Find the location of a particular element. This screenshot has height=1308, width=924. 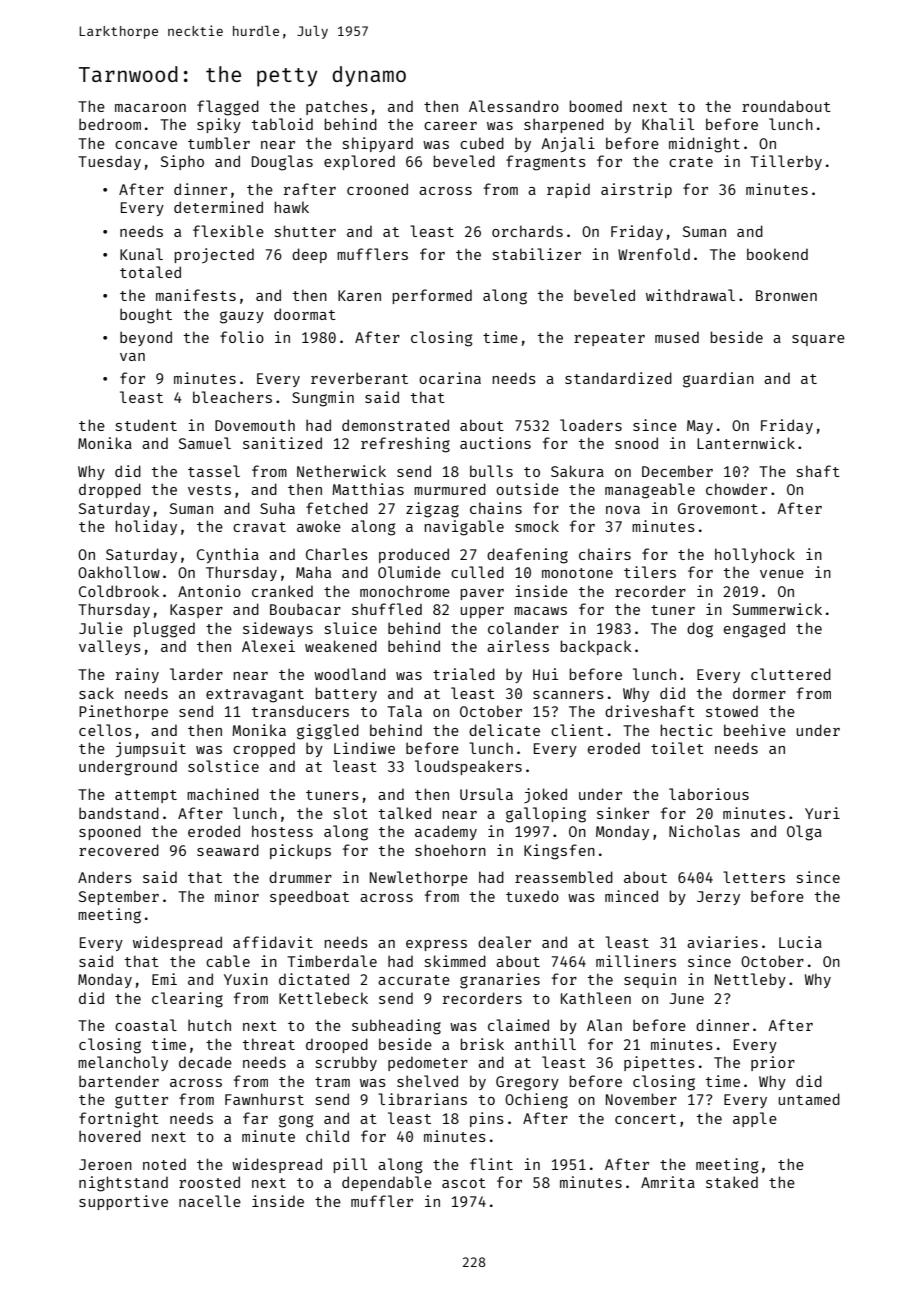

toilet is located at coordinates (677, 748).
